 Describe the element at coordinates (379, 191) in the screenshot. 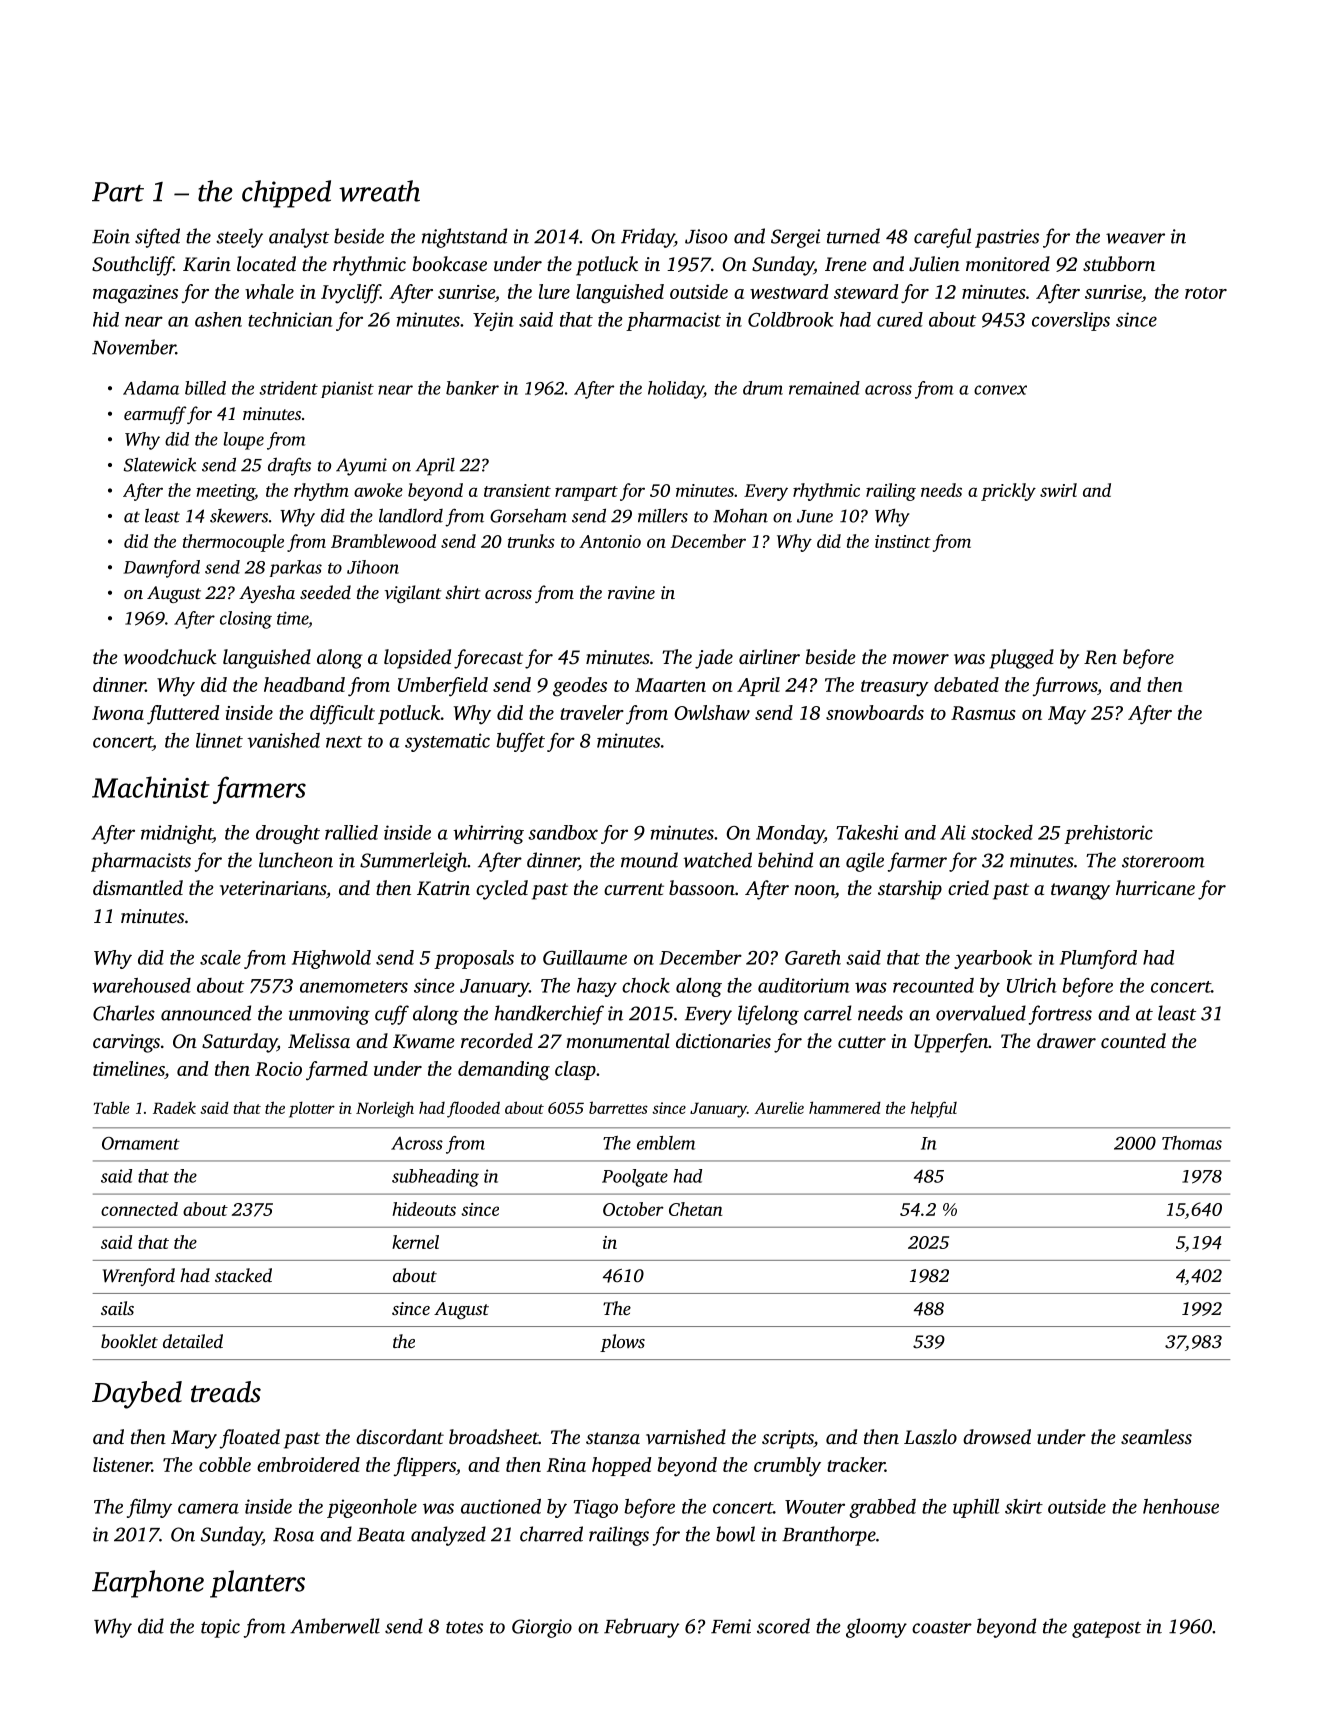

I see `wreath` at that location.
